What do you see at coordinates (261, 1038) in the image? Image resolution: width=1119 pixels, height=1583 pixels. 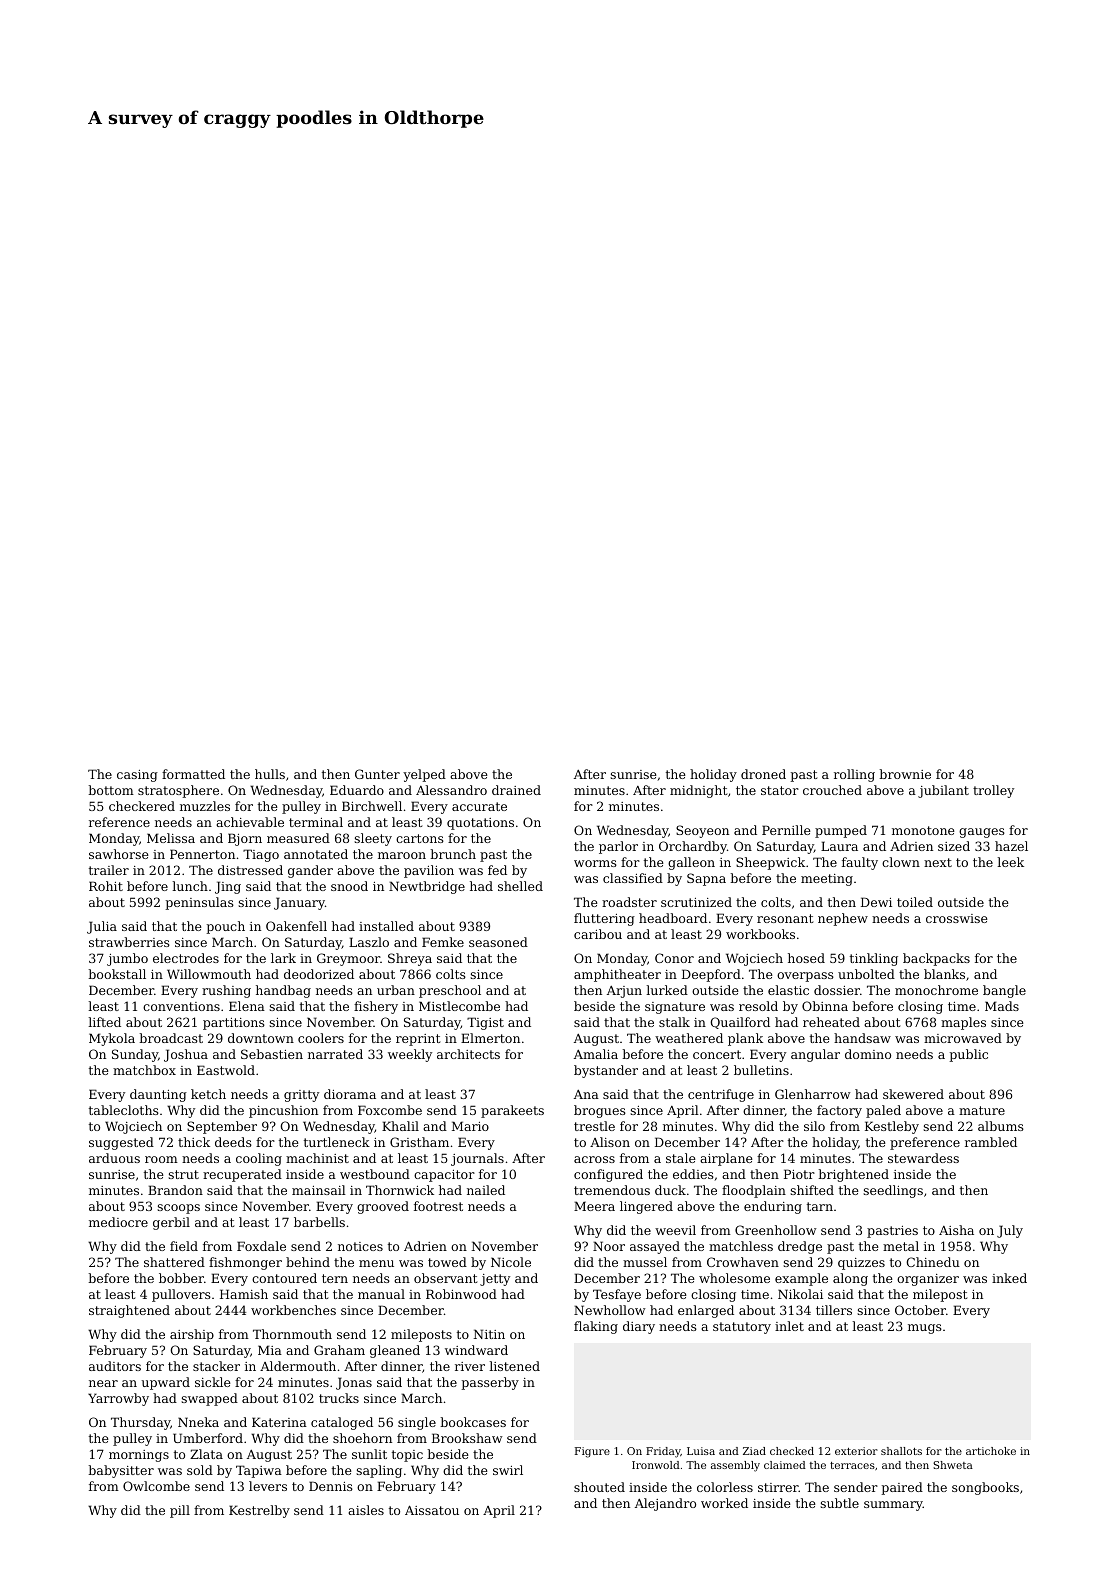 I see `downtown` at bounding box center [261, 1038].
